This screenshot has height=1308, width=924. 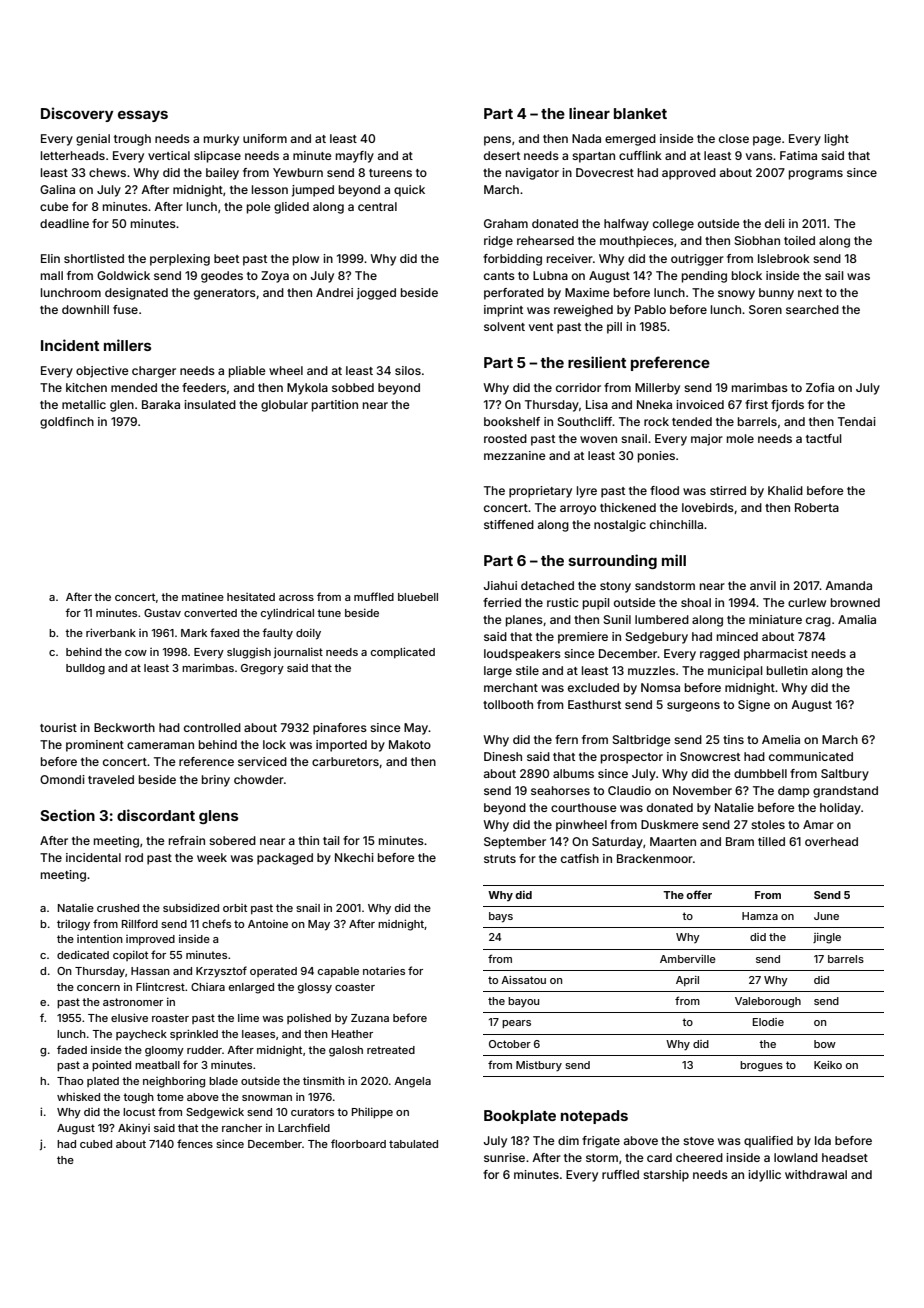 What do you see at coordinates (354, 857) in the screenshot?
I see `Nkechi` at bounding box center [354, 857].
